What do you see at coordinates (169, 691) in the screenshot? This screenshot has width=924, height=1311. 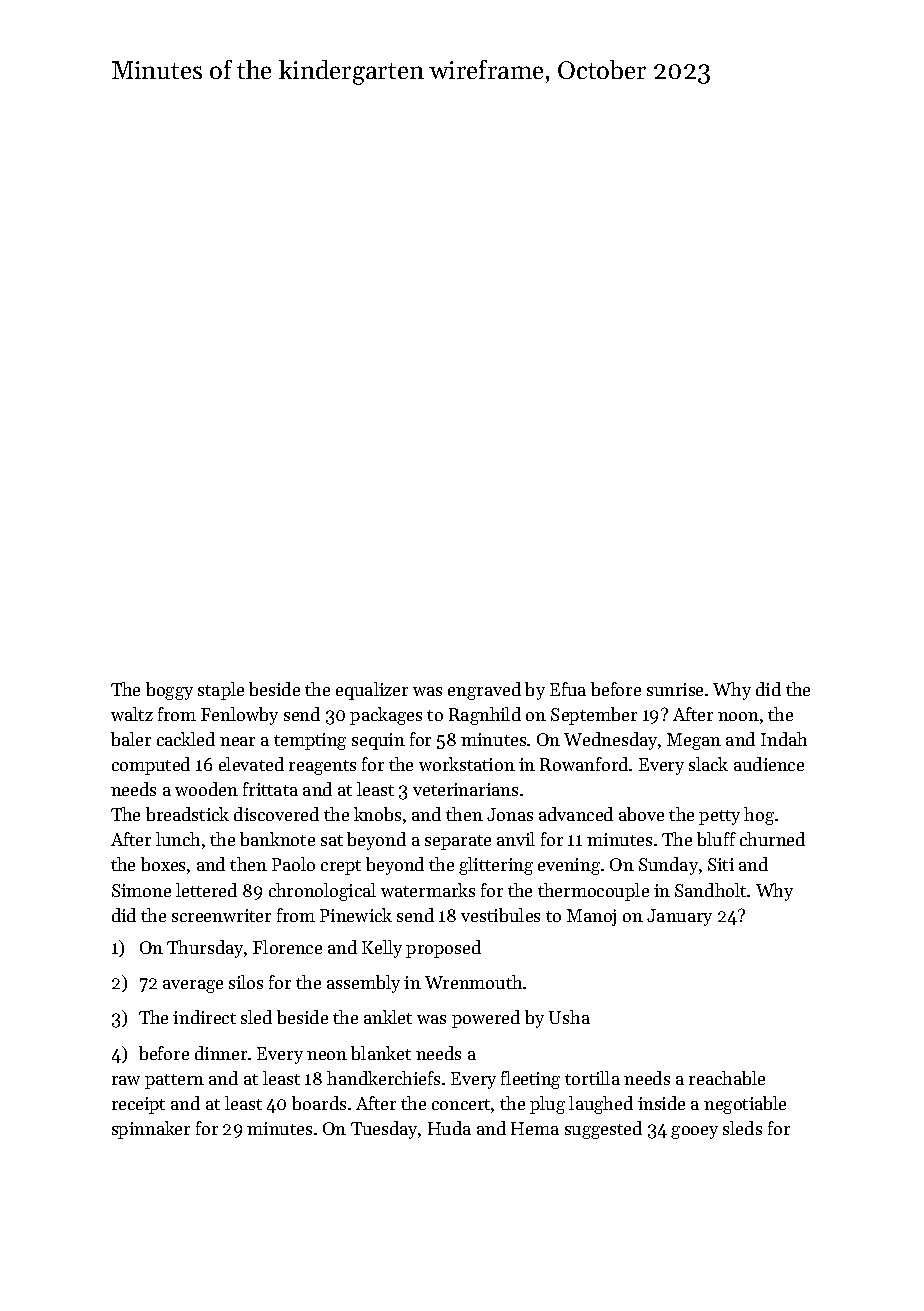 I see `boggy` at bounding box center [169, 691].
